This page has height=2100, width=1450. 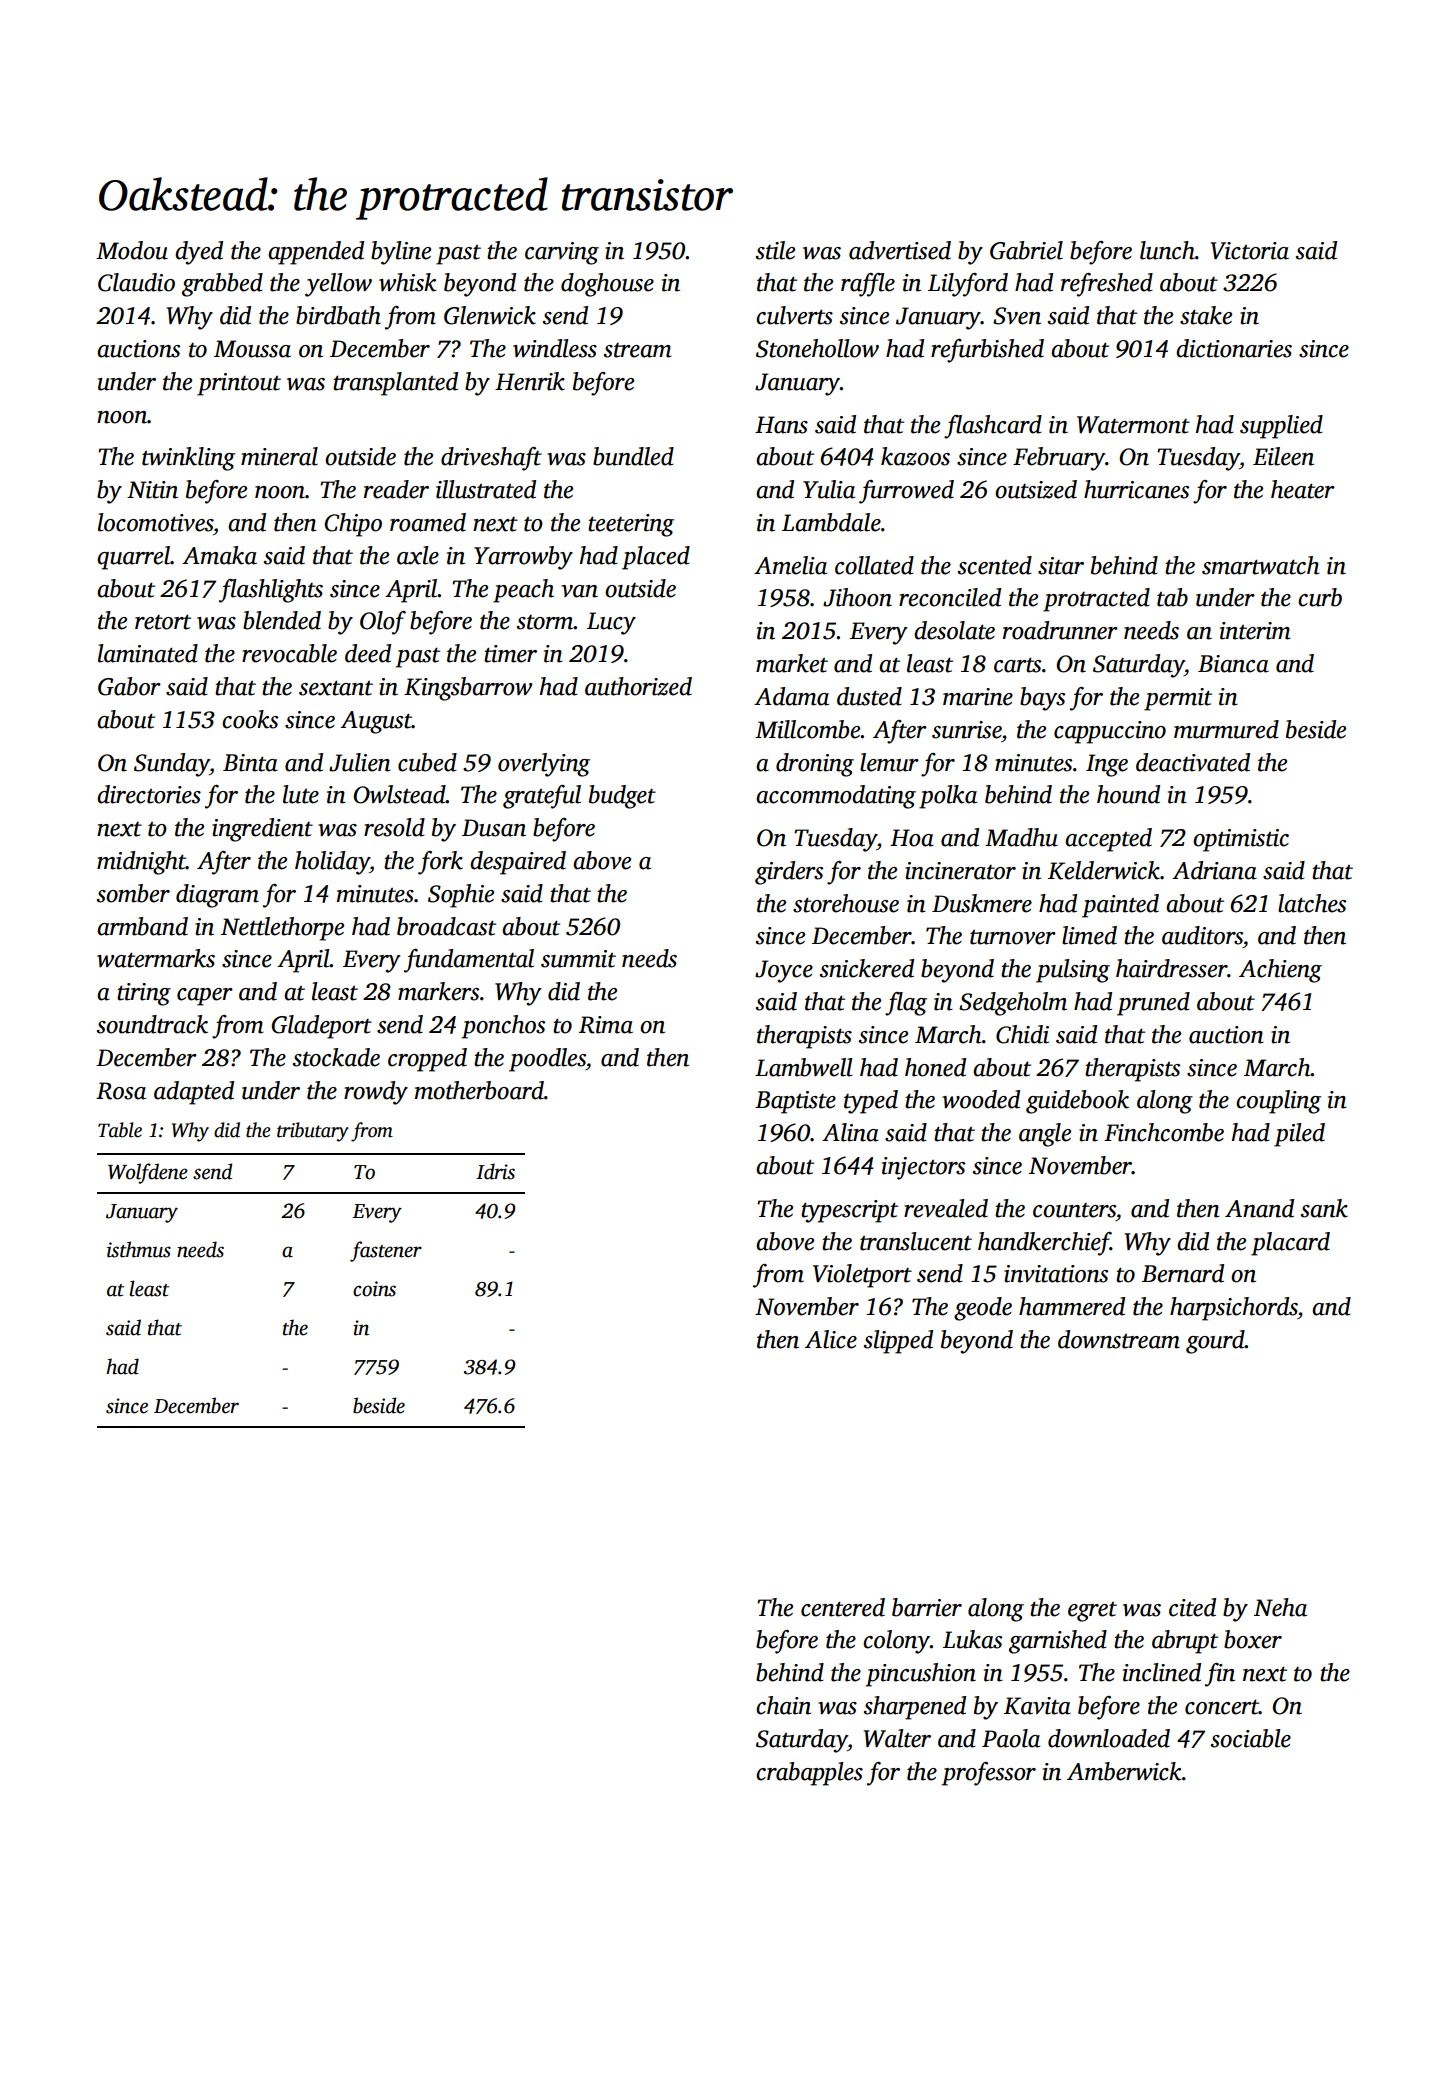 What do you see at coordinates (322, 1027) in the page?
I see `Gladeport` at bounding box center [322, 1027].
